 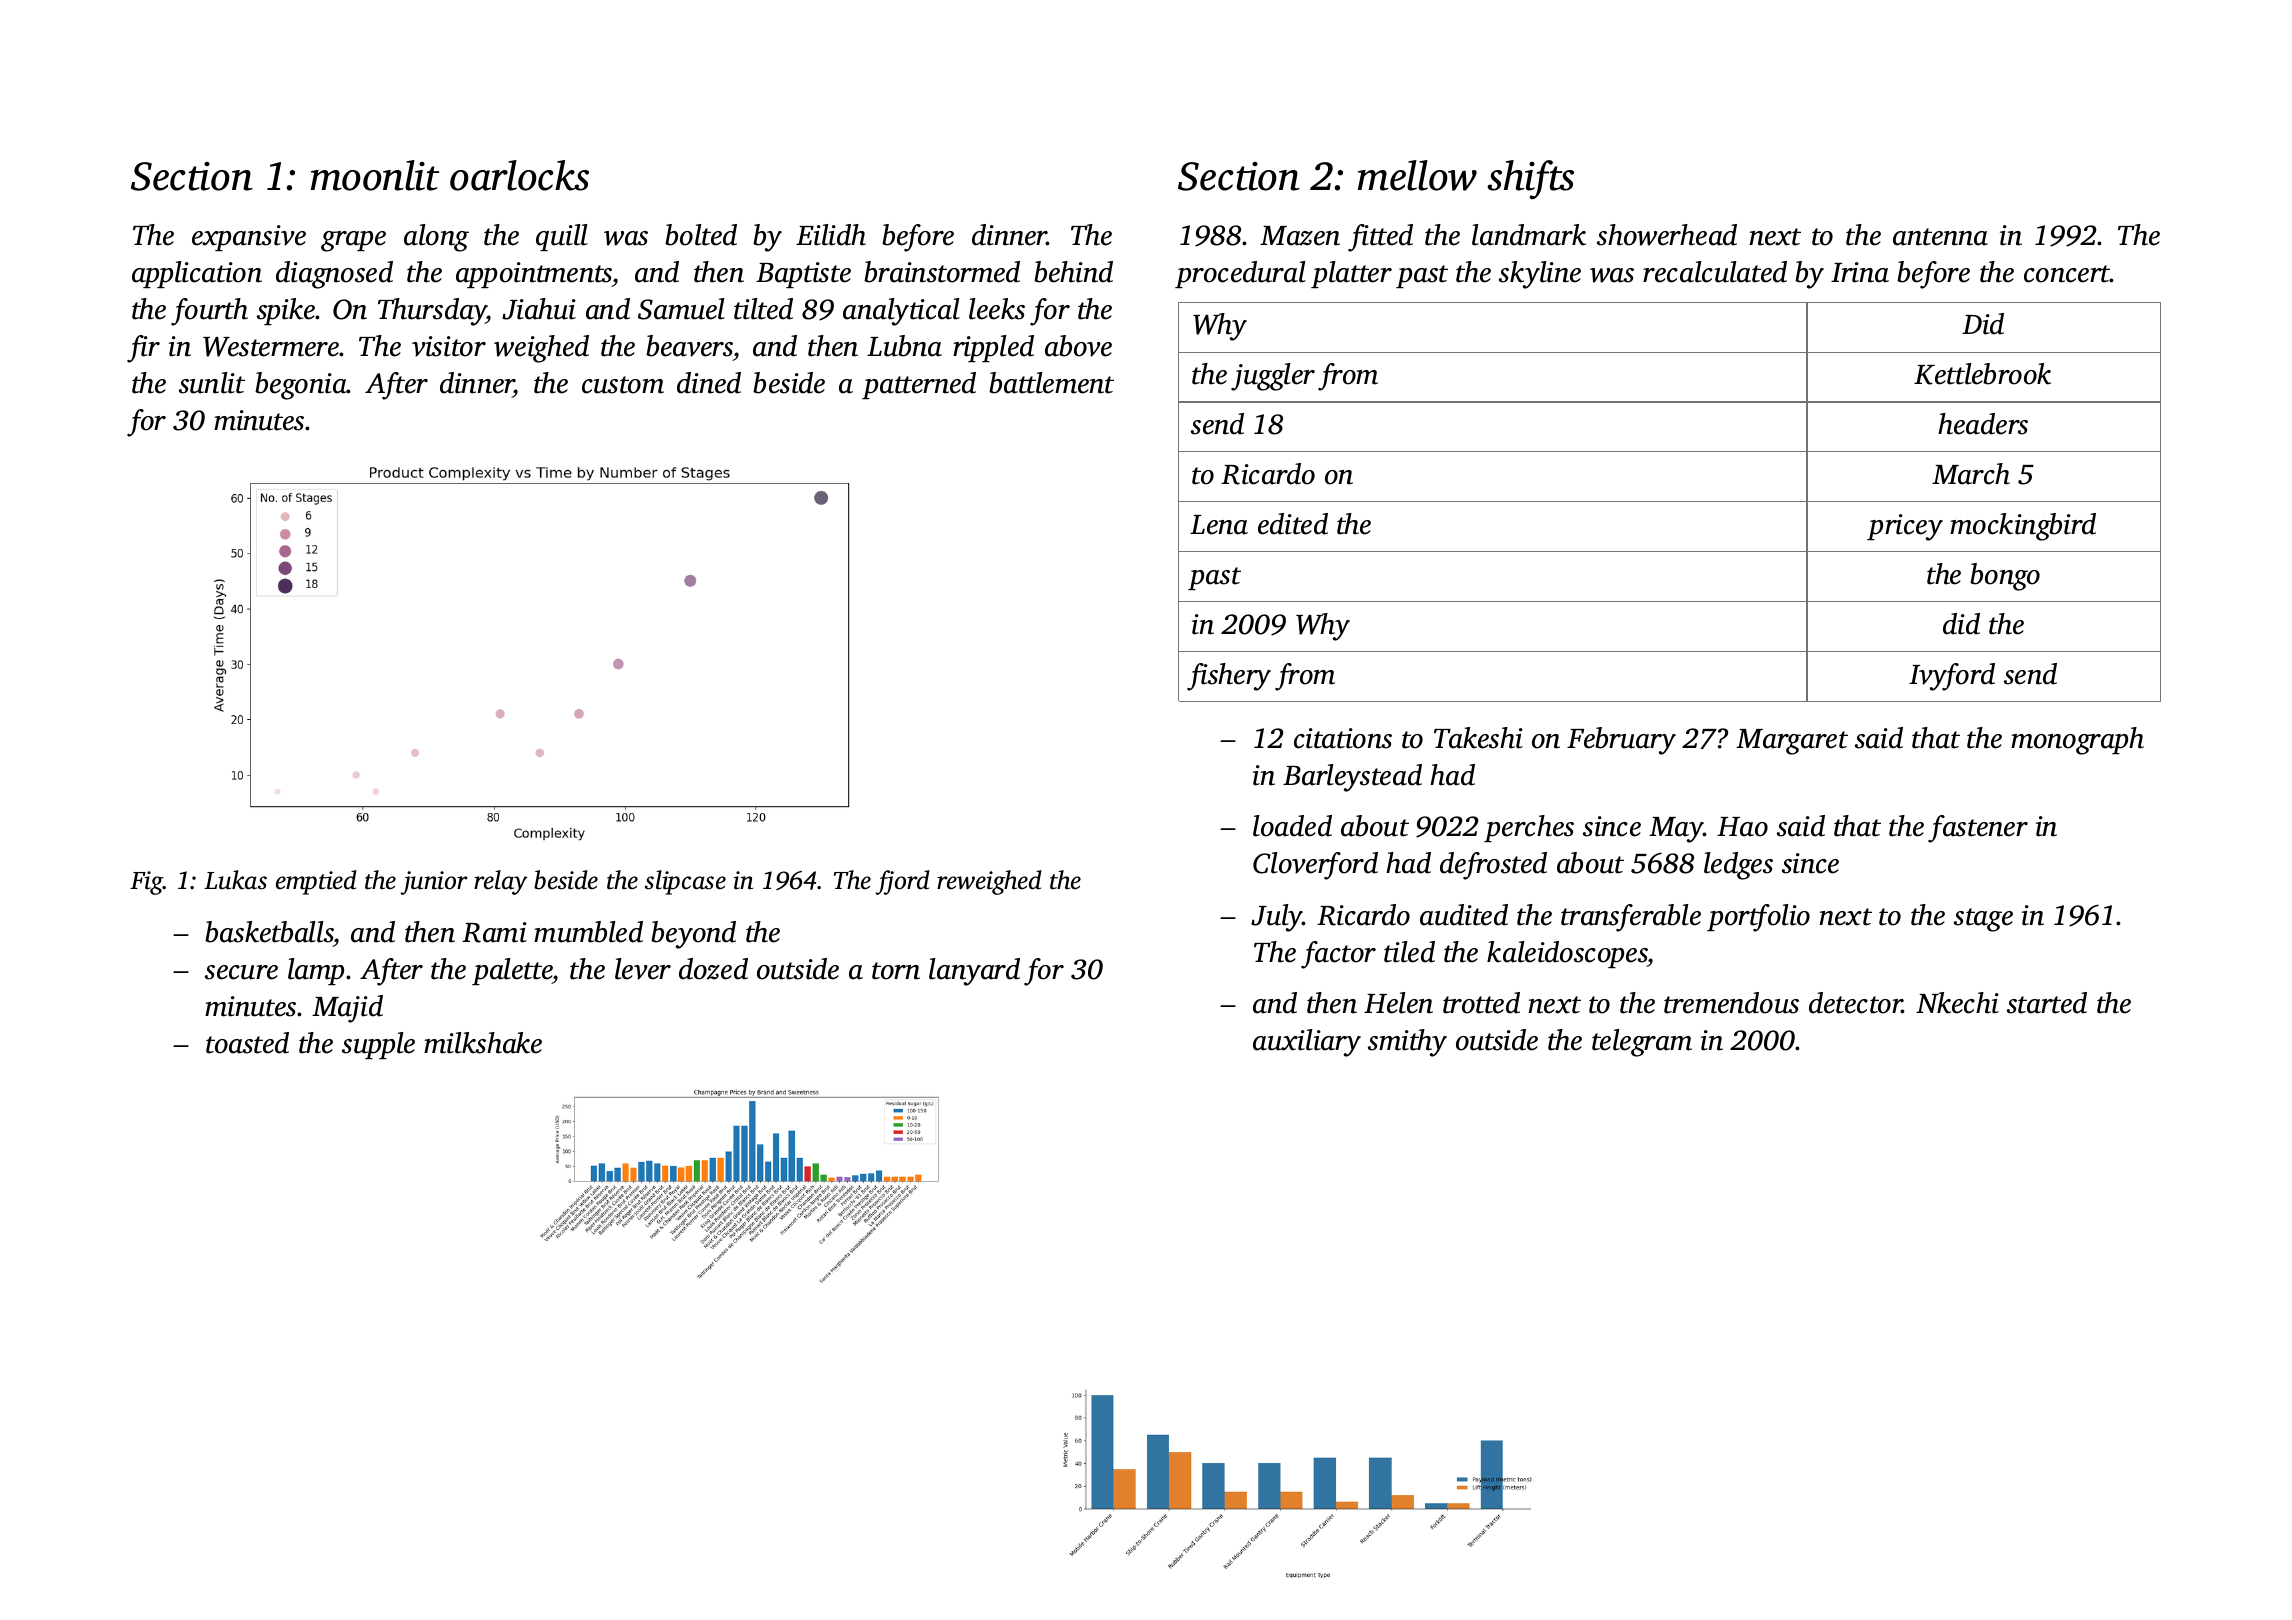 I want to click on fir, so click(x=143, y=349).
